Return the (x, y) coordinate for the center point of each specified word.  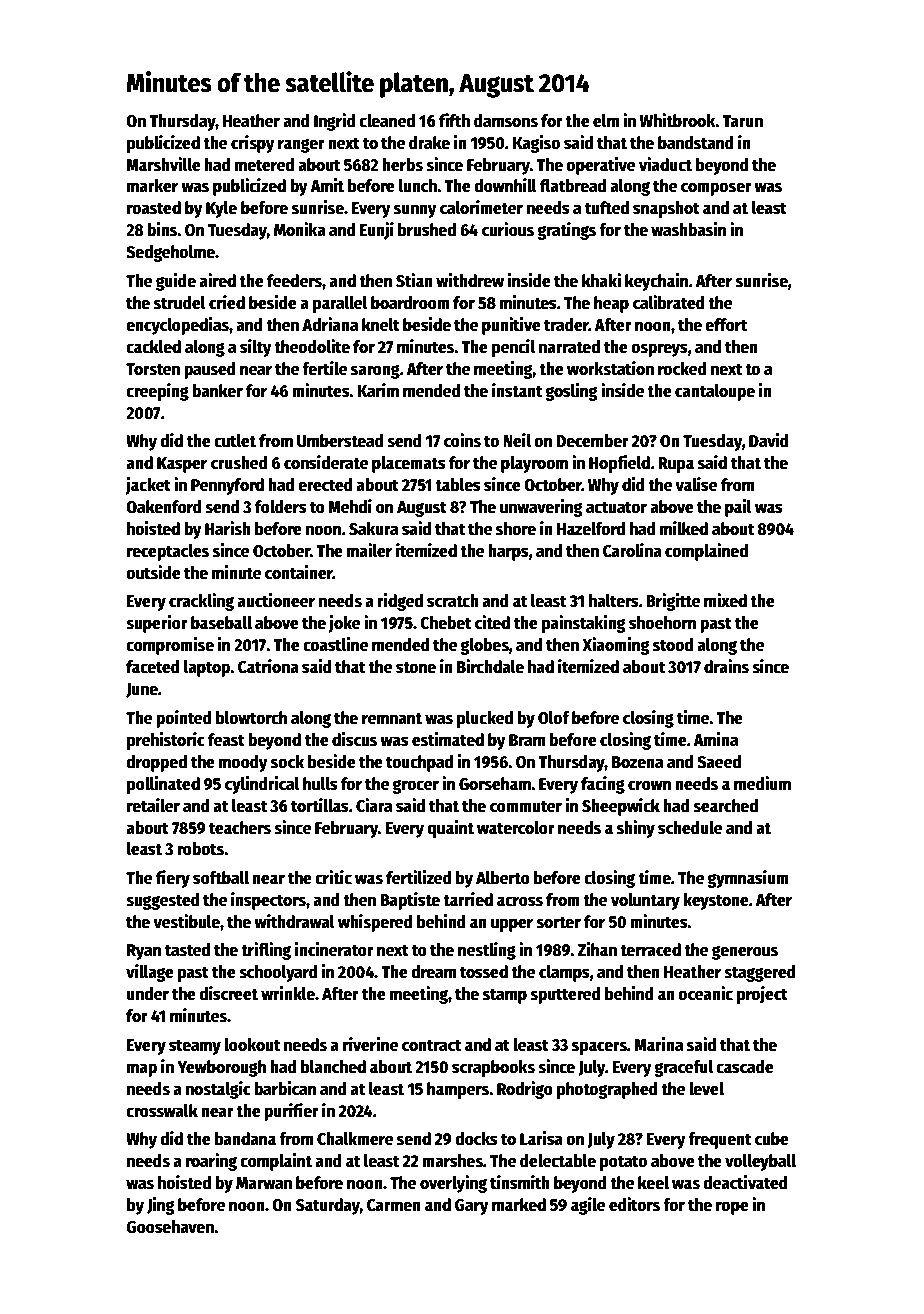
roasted (154, 208)
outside (153, 572)
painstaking (584, 624)
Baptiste (410, 901)
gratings (566, 231)
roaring (211, 1162)
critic (333, 877)
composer (716, 189)
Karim (378, 390)
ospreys (659, 350)
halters (614, 601)
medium (762, 783)
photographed (607, 1090)
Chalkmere (355, 1139)
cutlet (235, 441)
